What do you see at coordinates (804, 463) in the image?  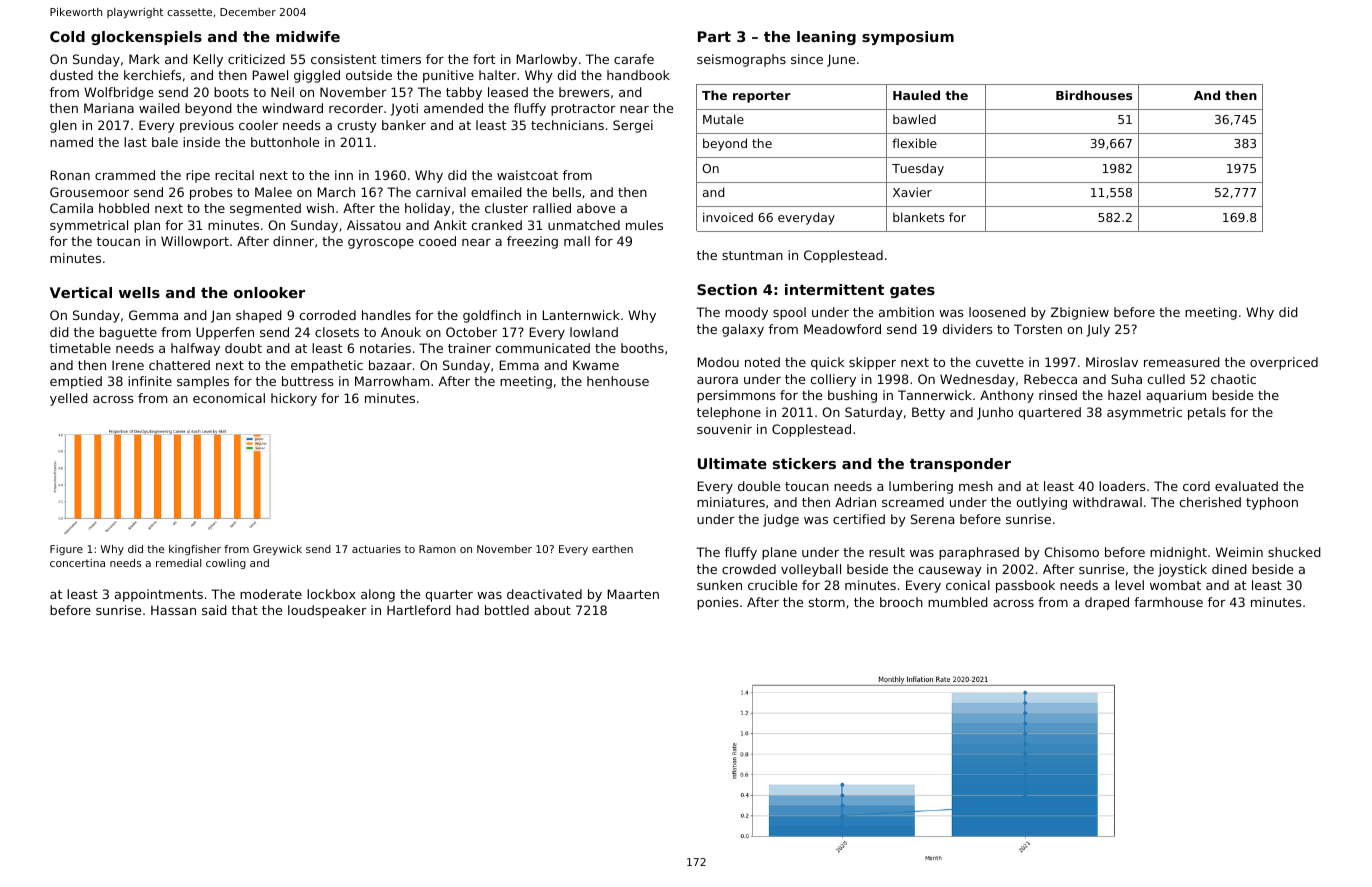 I see `stickers` at bounding box center [804, 463].
